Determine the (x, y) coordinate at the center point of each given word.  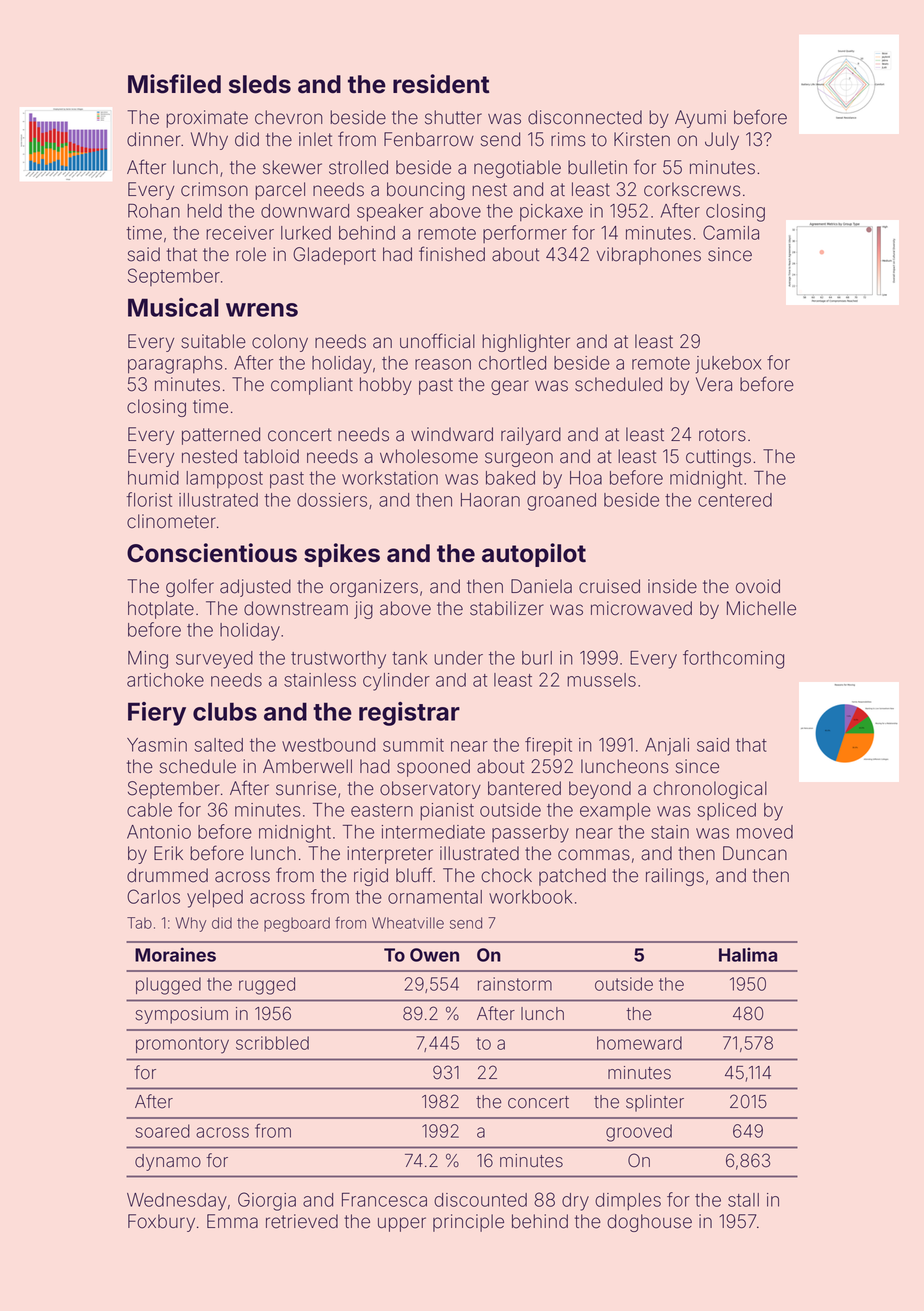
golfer (190, 587)
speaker (390, 213)
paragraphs (175, 365)
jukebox (728, 365)
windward (452, 434)
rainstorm (515, 984)
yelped (215, 899)
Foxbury (161, 1223)
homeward (639, 1043)
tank (409, 658)
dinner (153, 139)
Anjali (667, 747)
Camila (731, 232)
